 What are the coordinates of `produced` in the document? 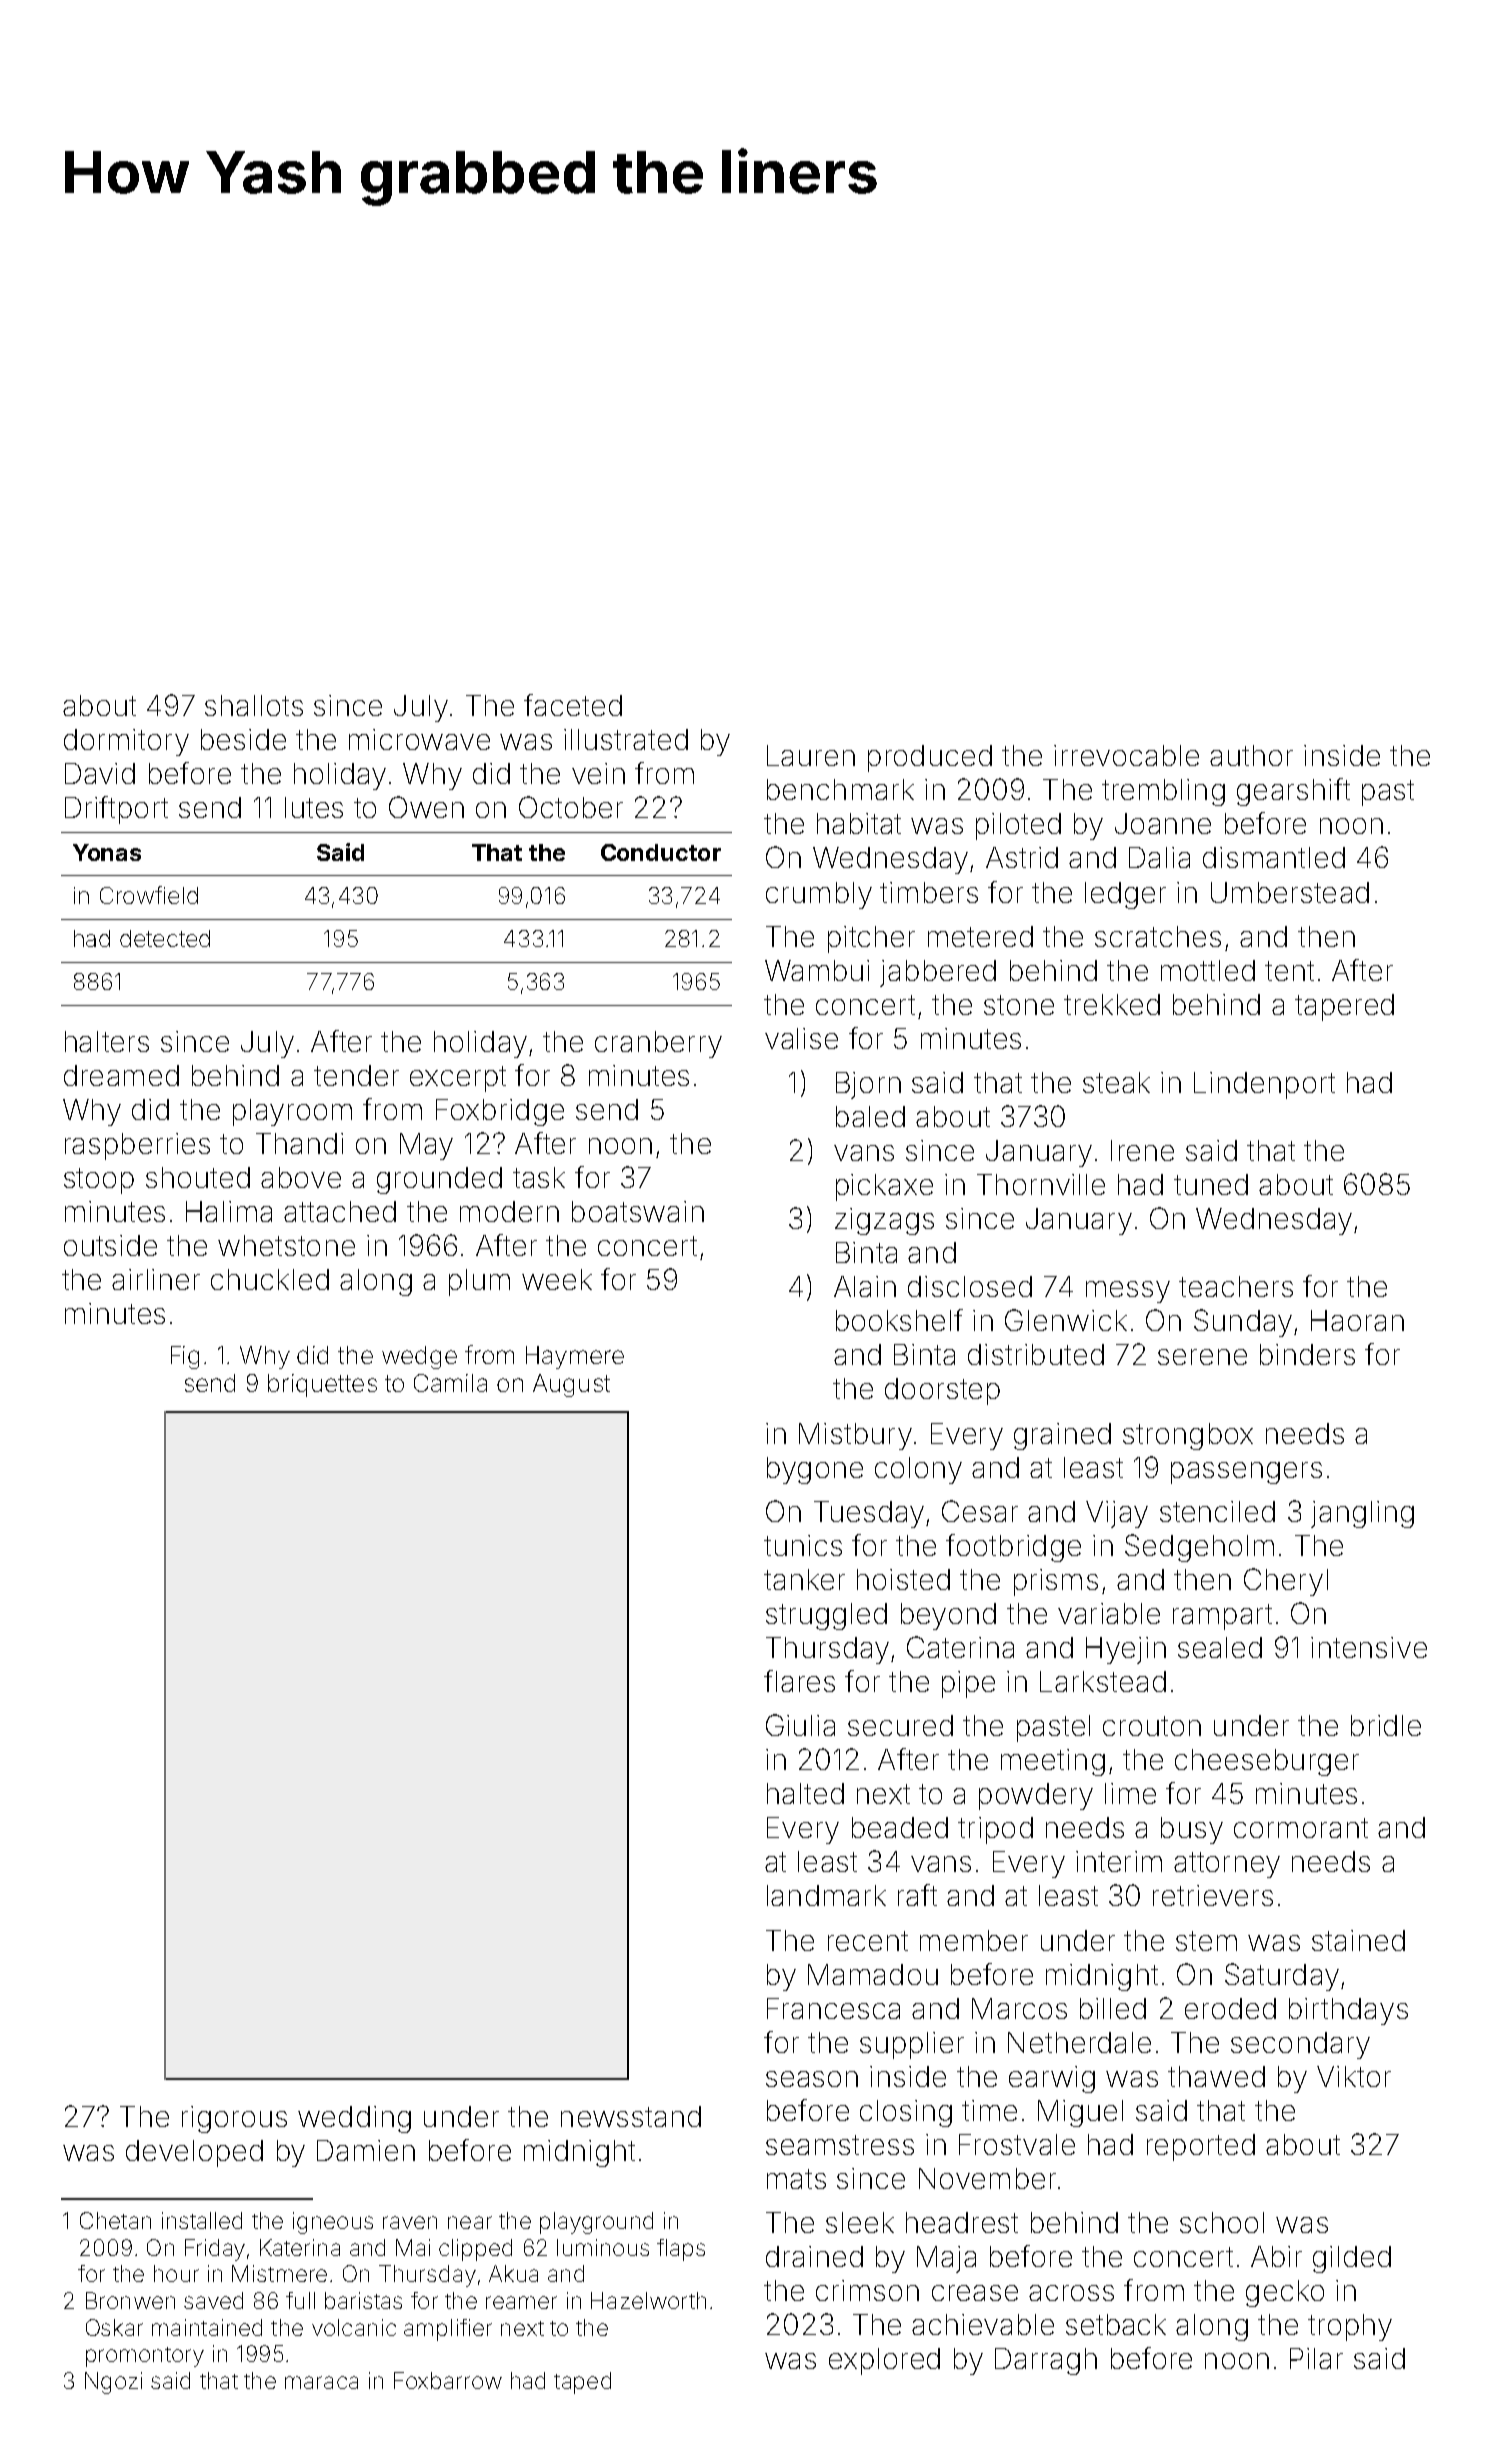 It's located at (930, 758).
